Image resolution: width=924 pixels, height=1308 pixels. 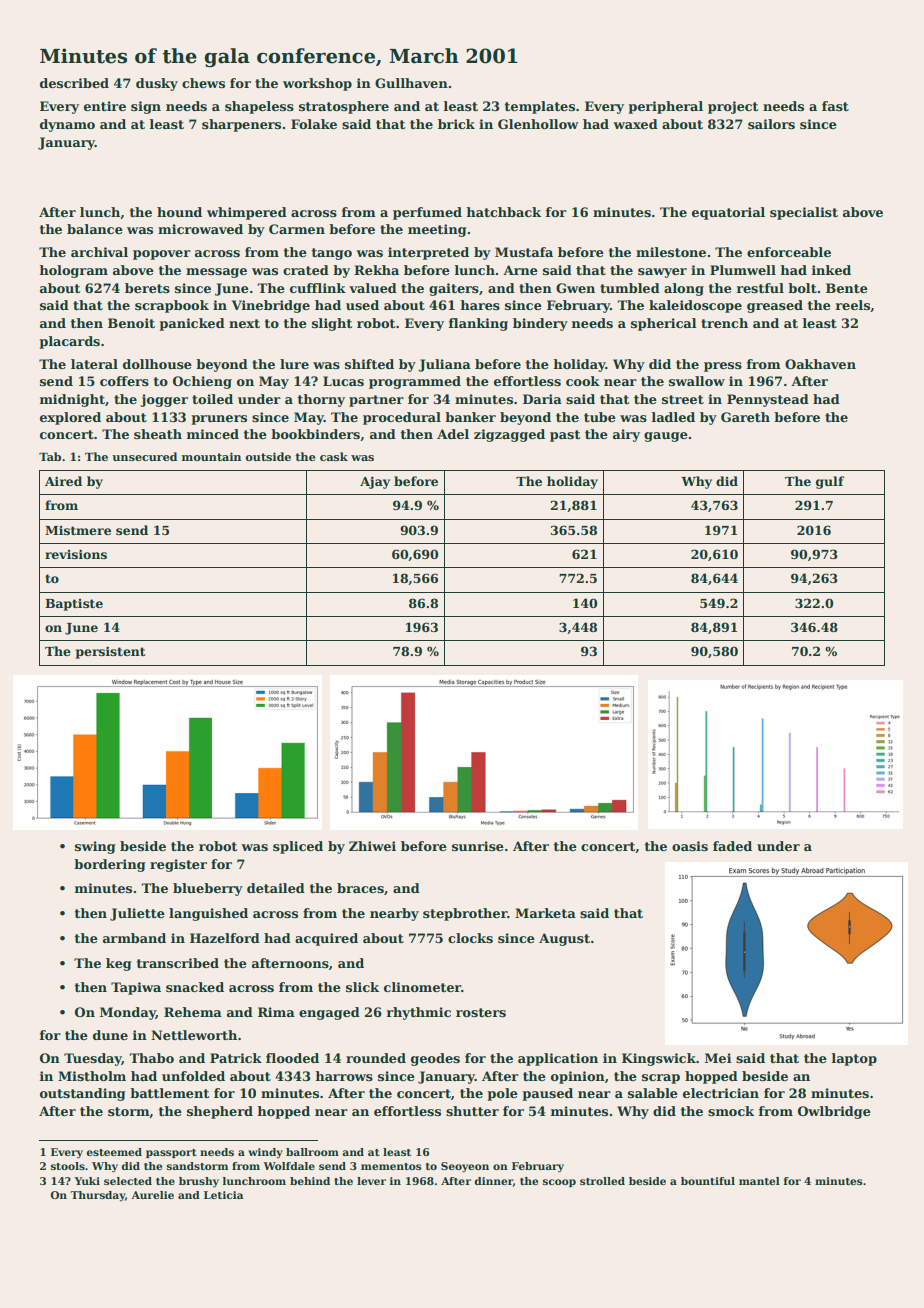 What do you see at coordinates (95, 847) in the screenshot?
I see `swing` at bounding box center [95, 847].
